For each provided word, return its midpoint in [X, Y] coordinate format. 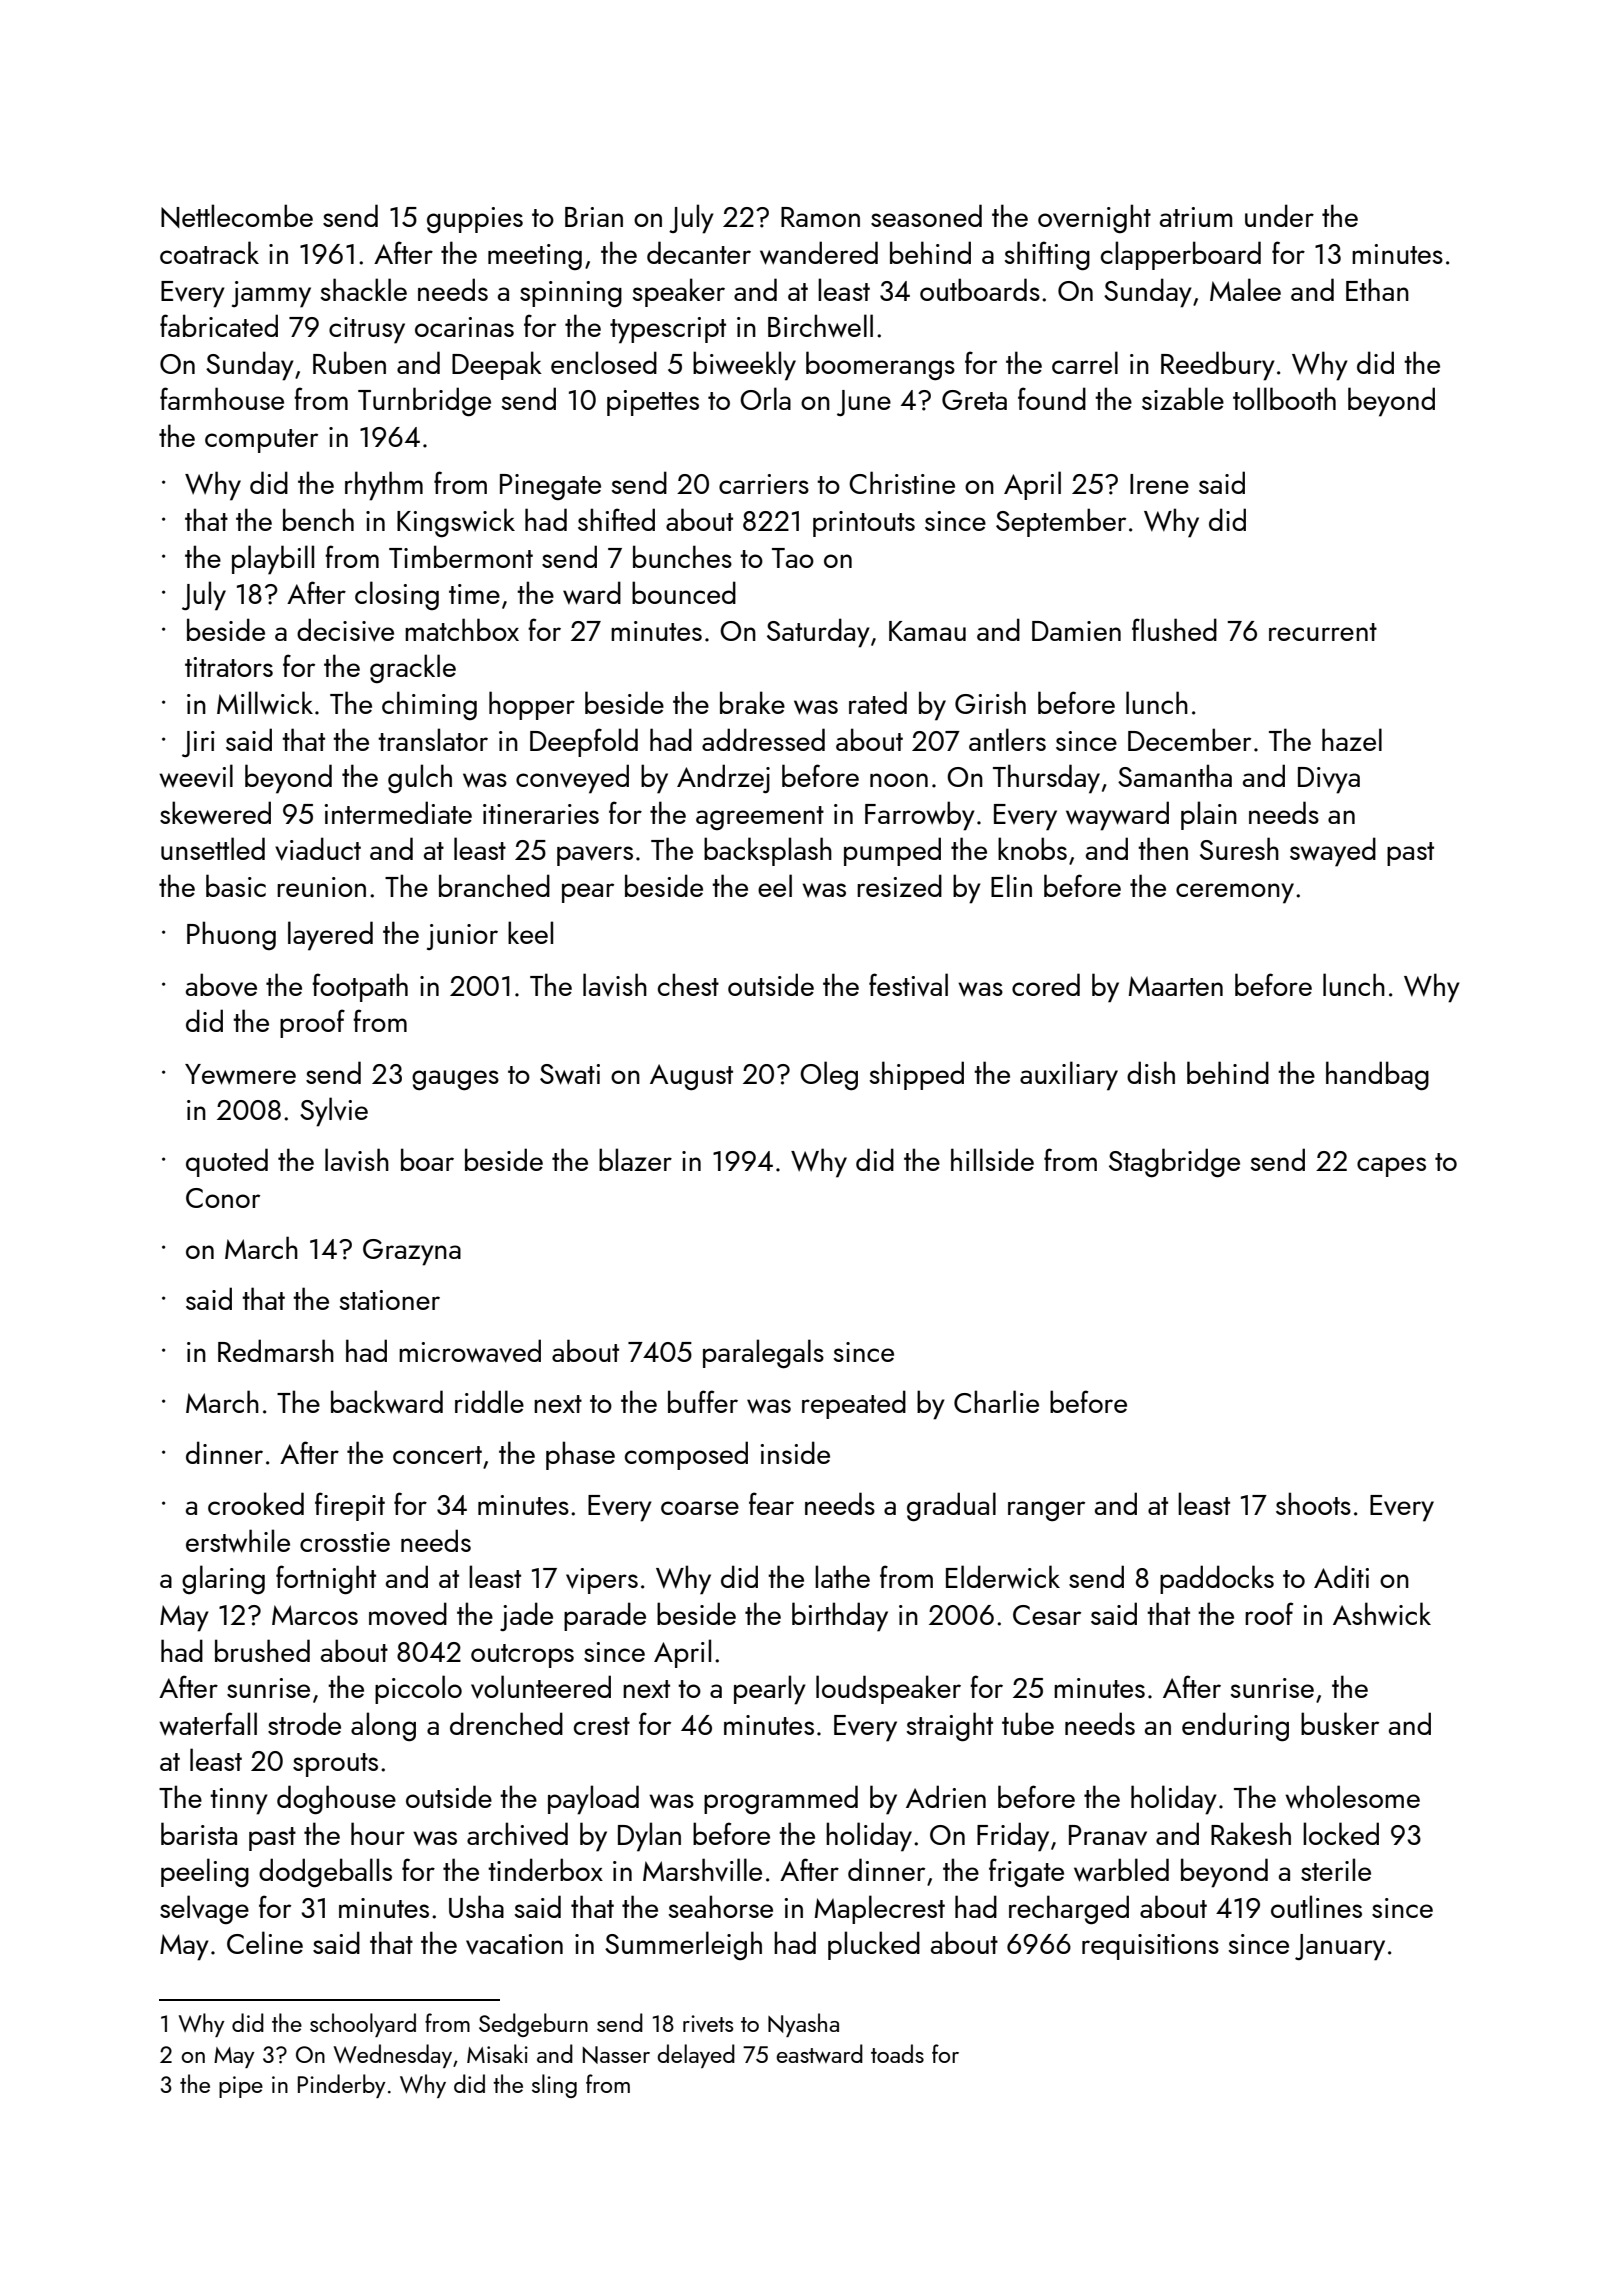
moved [408, 1613]
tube [1028, 1723]
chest [688, 984]
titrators [229, 667]
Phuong [231, 935]
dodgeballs [325, 1873]
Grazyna [412, 1252]
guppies [475, 220]
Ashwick [1382, 1614]
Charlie [996, 1401]
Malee [1245, 289]
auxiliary [1069, 1076]
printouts [864, 524]
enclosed [604, 362]
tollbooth [1284, 398]
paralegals [763, 1354]
